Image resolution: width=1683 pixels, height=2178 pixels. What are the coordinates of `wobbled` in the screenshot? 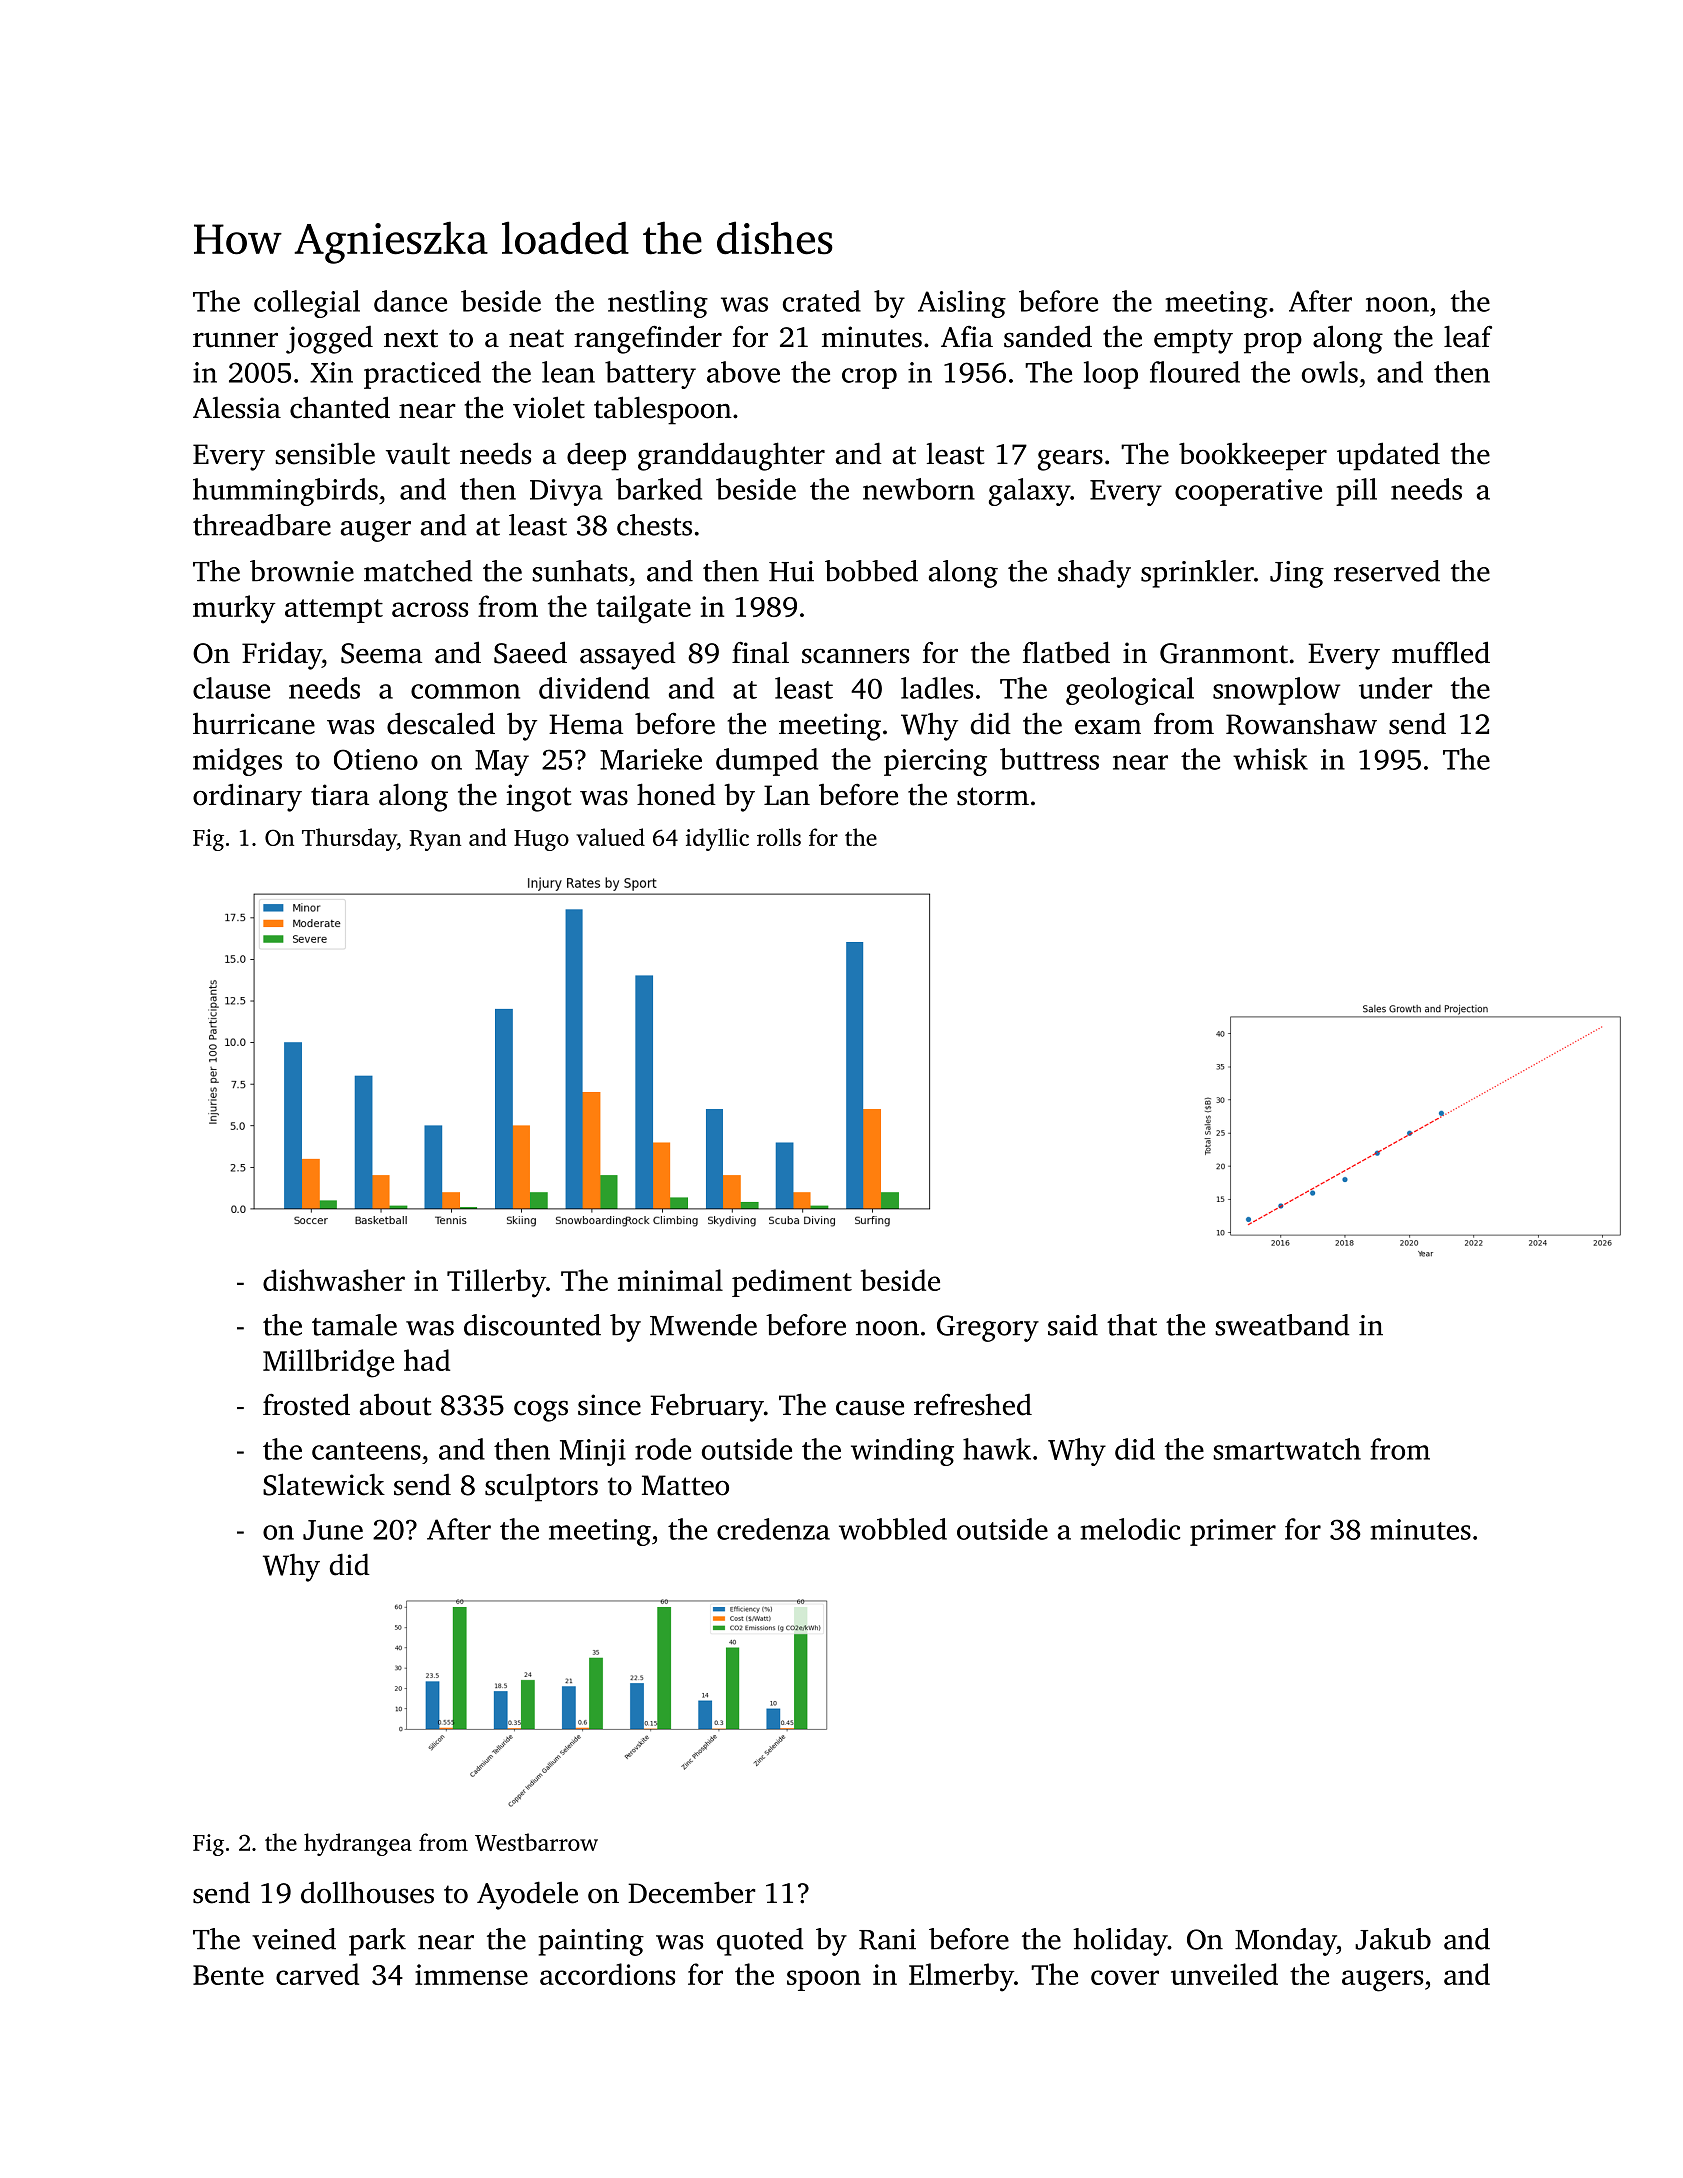 It's located at (893, 1529).
